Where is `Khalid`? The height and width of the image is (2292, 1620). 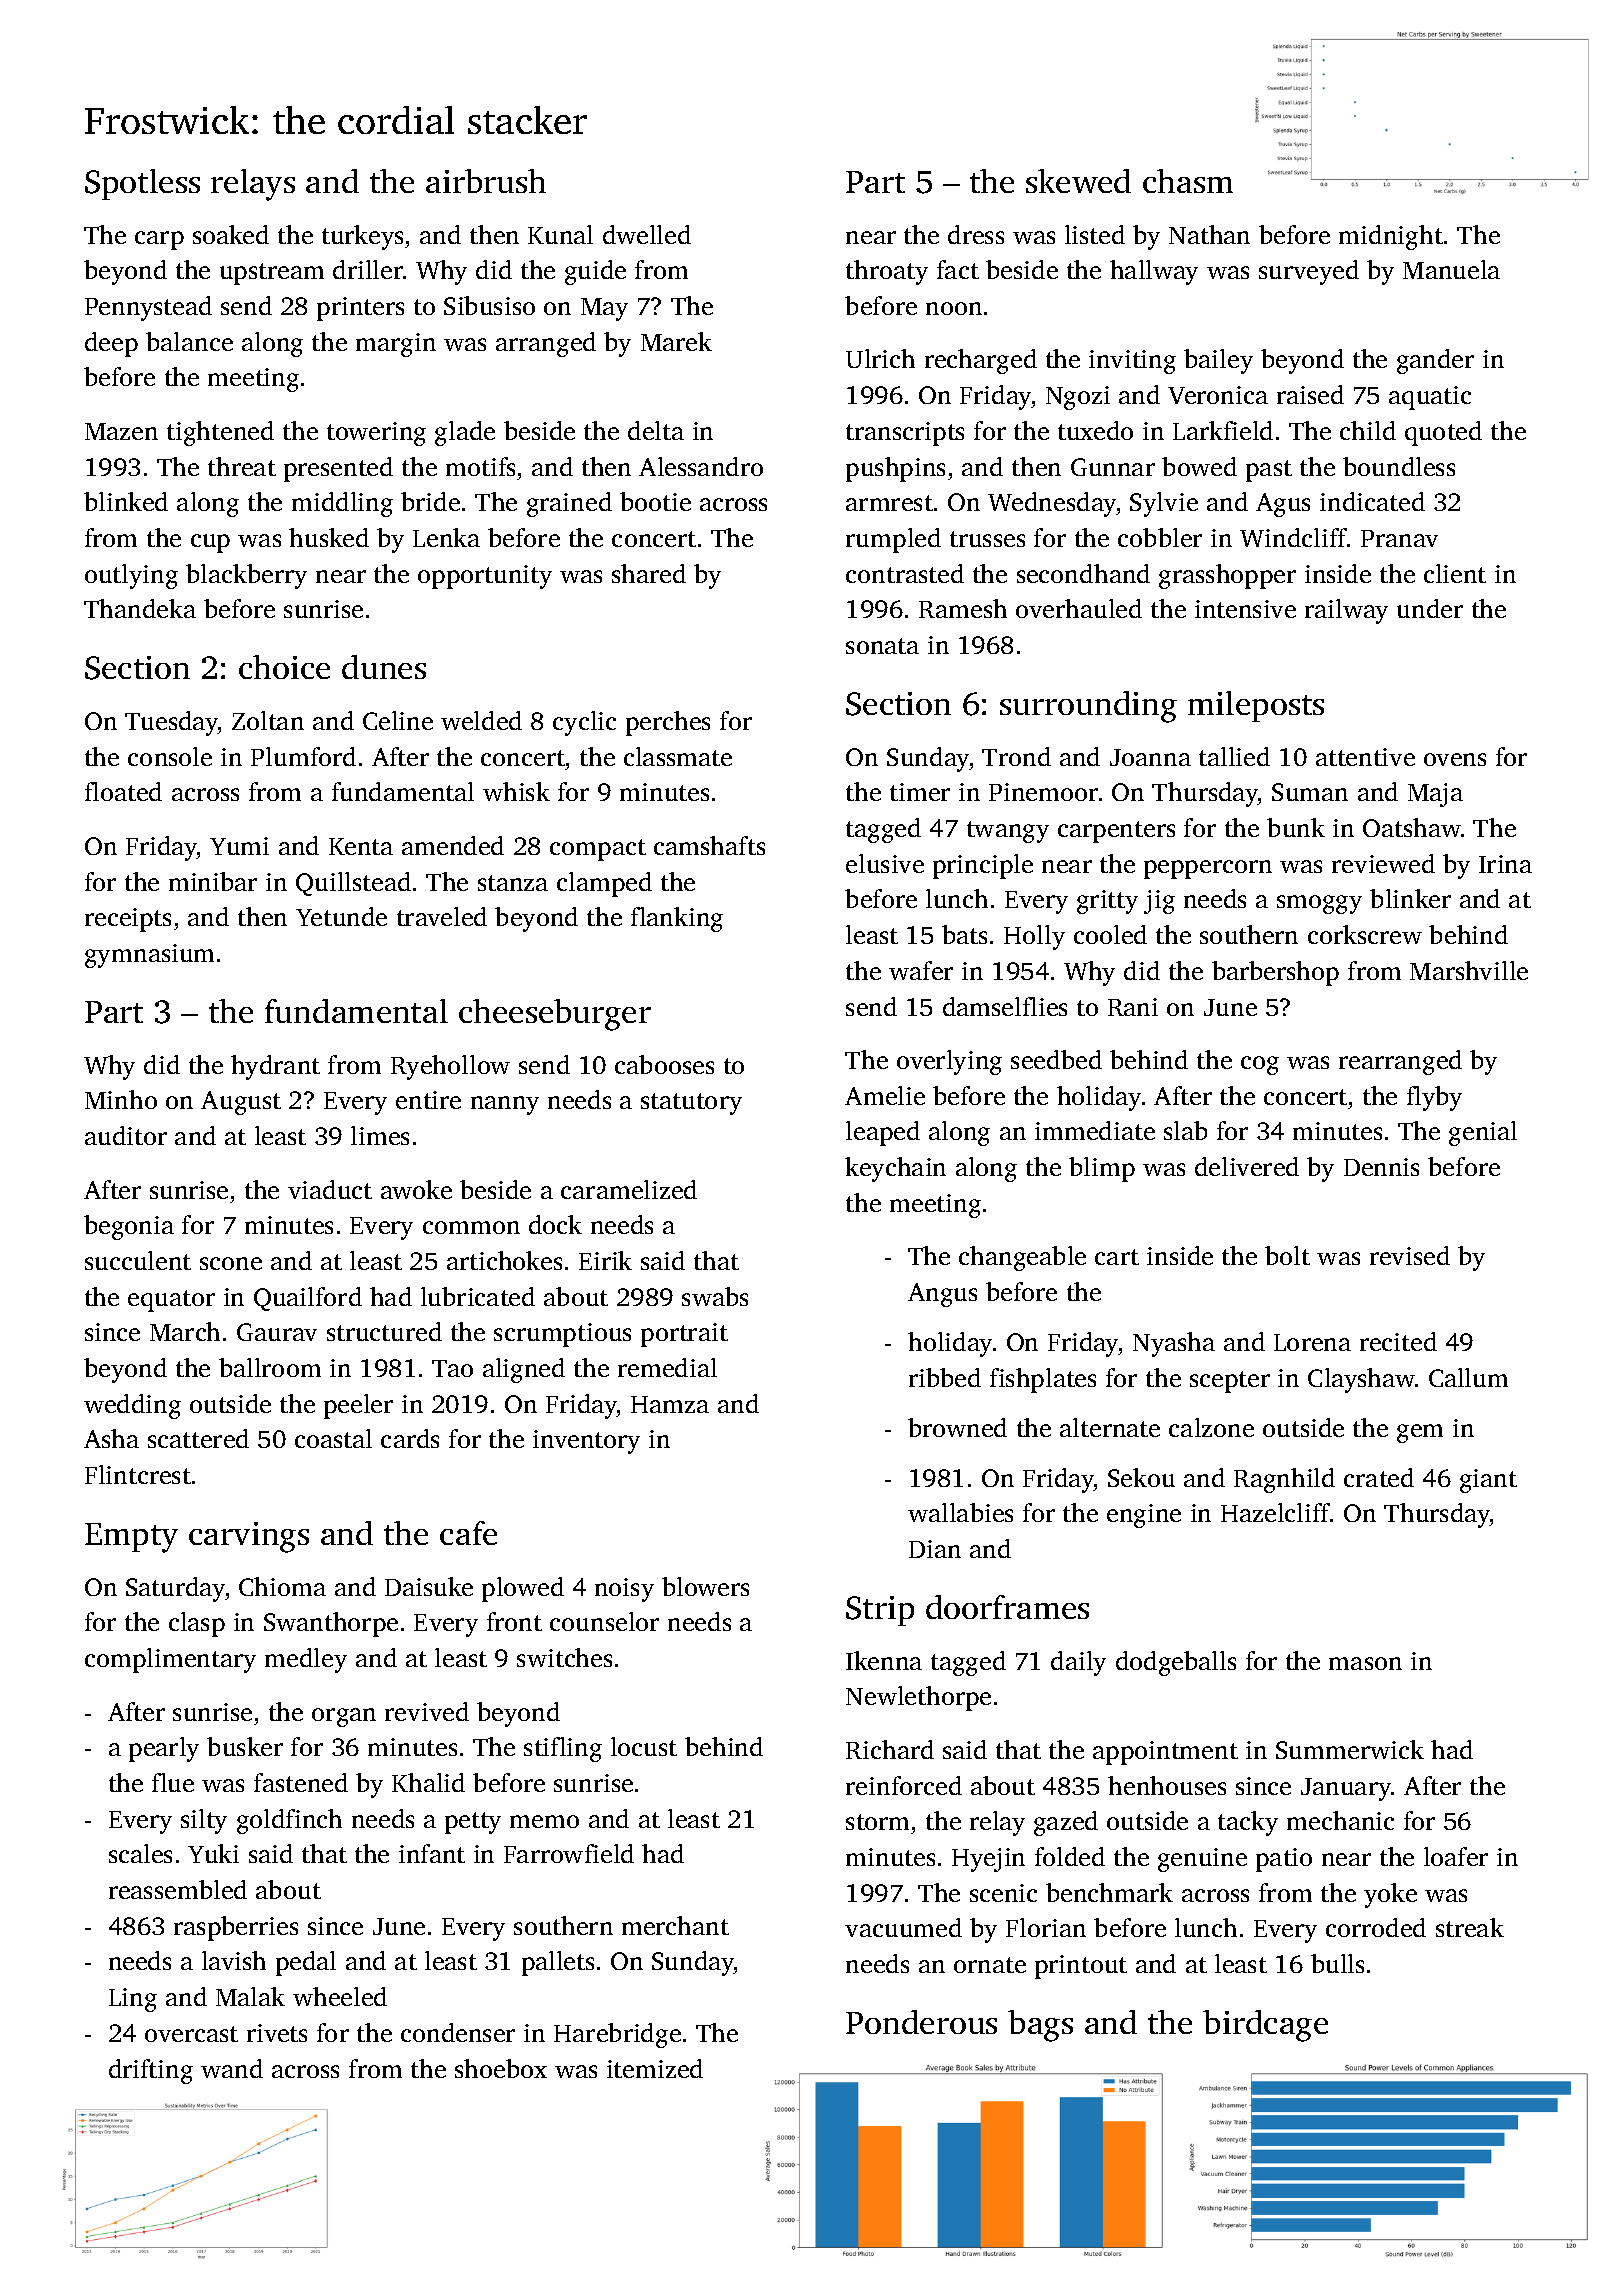 Khalid is located at coordinates (428, 1782).
